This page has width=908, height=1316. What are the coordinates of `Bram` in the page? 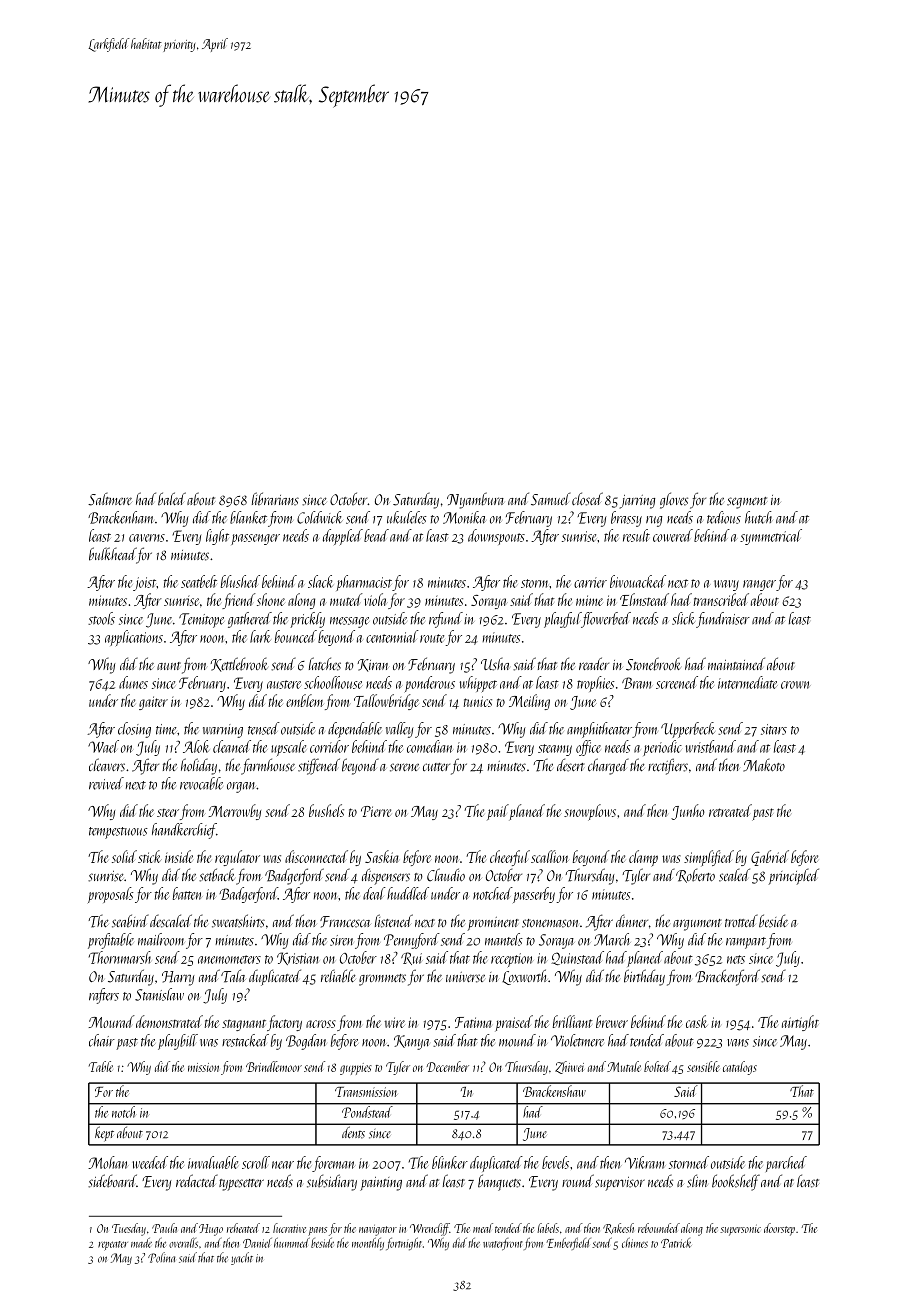 It's located at (636, 683).
